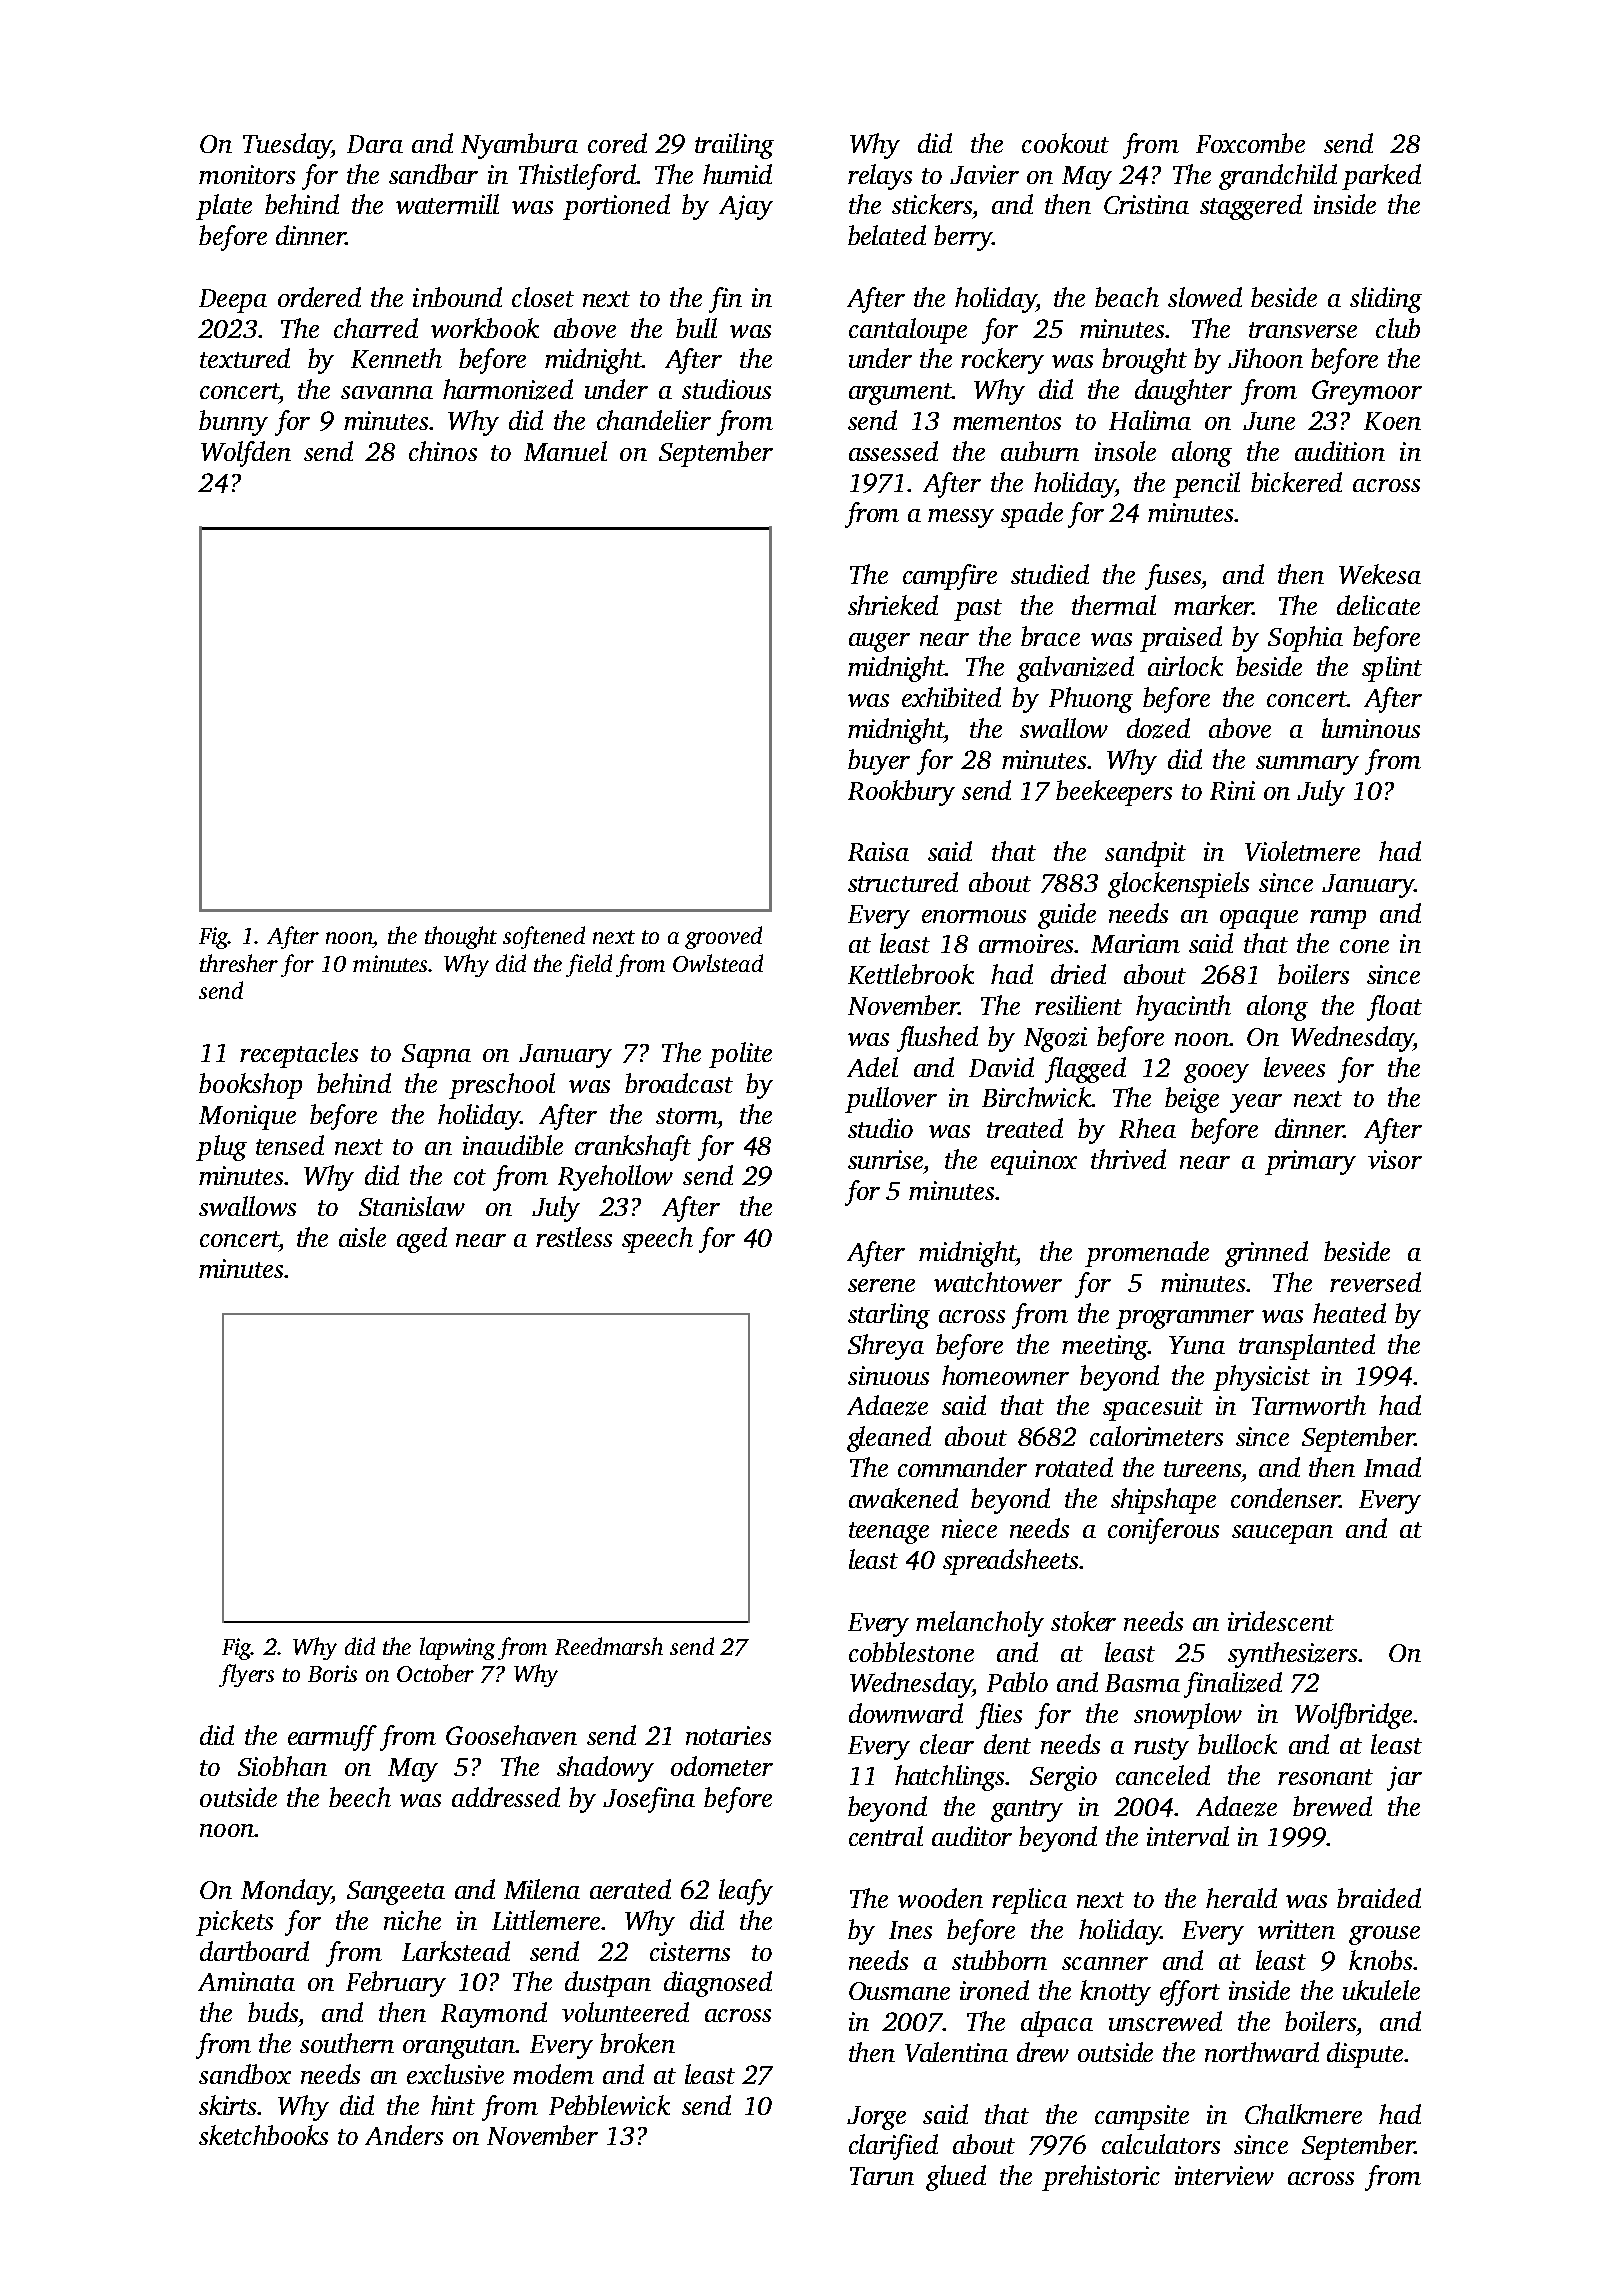 This screenshot has height=2292, width=1620. What do you see at coordinates (1146, 204) in the screenshot?
I see `Cristina` at bounding box center [1146, 204].
